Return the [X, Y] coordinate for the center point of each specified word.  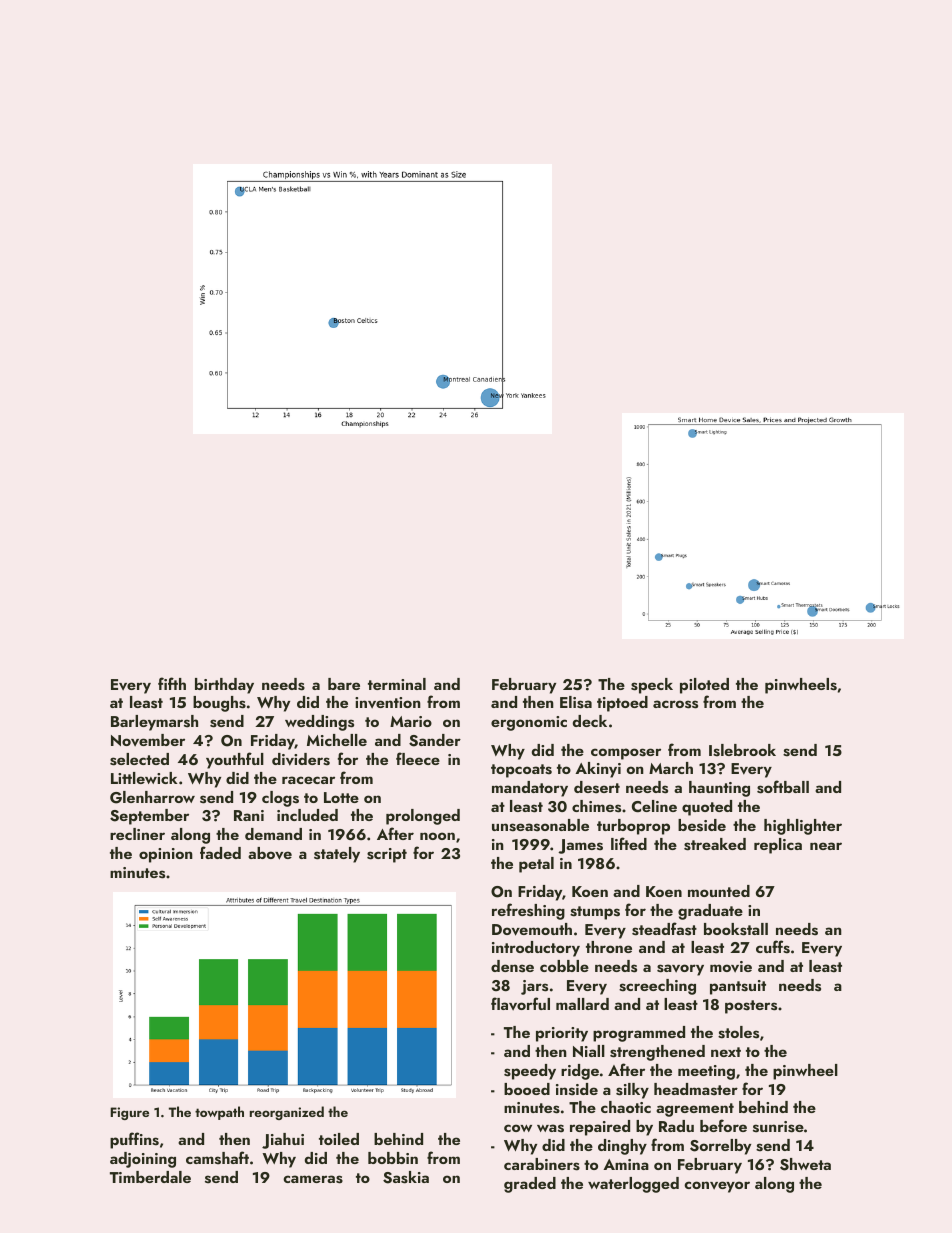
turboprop [633, 827]
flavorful [520, 1004]
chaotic [626, 1107]
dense [512, 966]
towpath [219, 1113]
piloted [704, 686]
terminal [397, 684]
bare [344, 684]
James [580, 846]
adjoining [143, 1160]
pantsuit [738, 987]
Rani [249, 815]
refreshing [528, 911]
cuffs [773, 947]
